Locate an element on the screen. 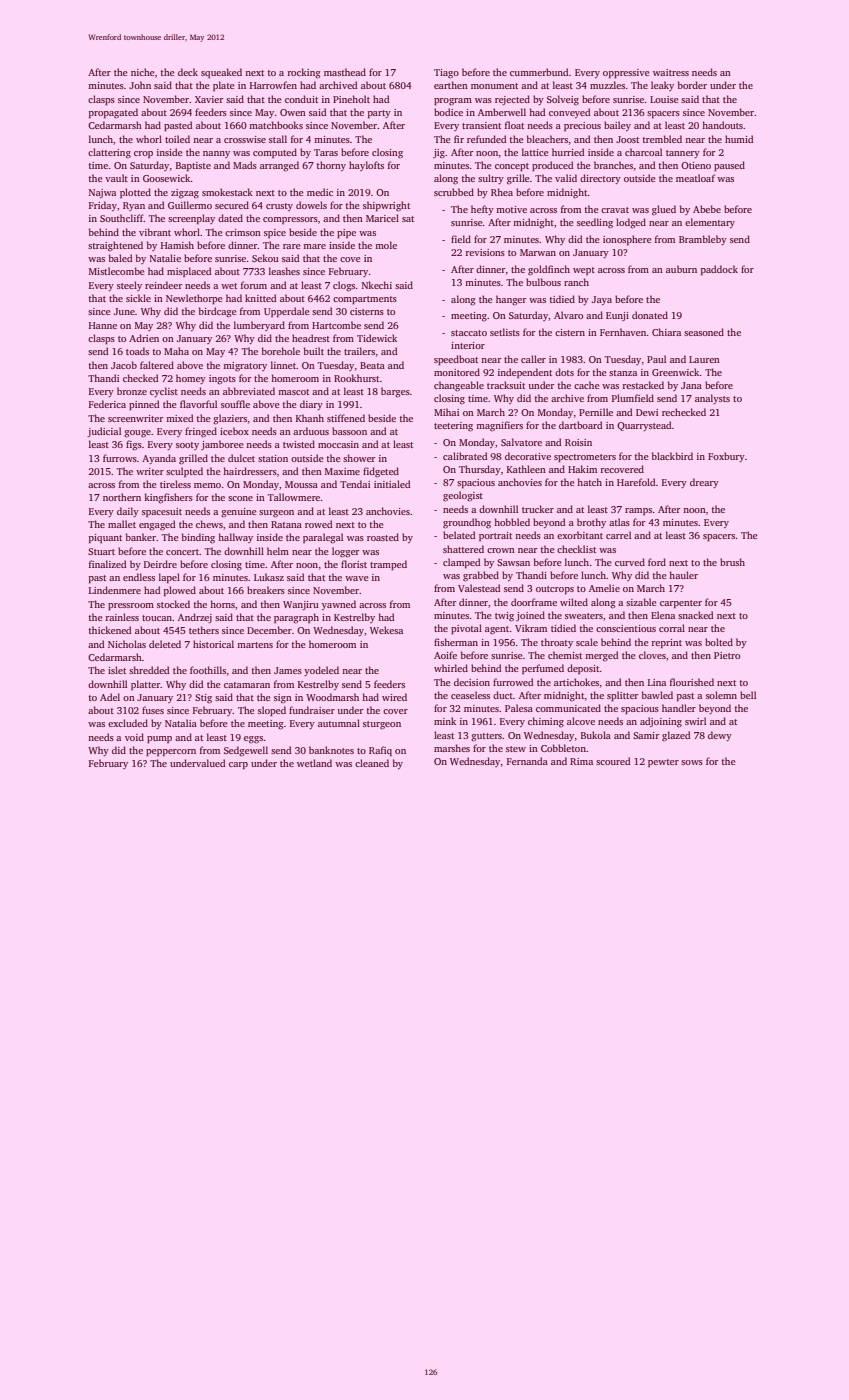 The height and width of the screenshot is (1400, 849). Lukasz is located at coordinates (269, 577).
